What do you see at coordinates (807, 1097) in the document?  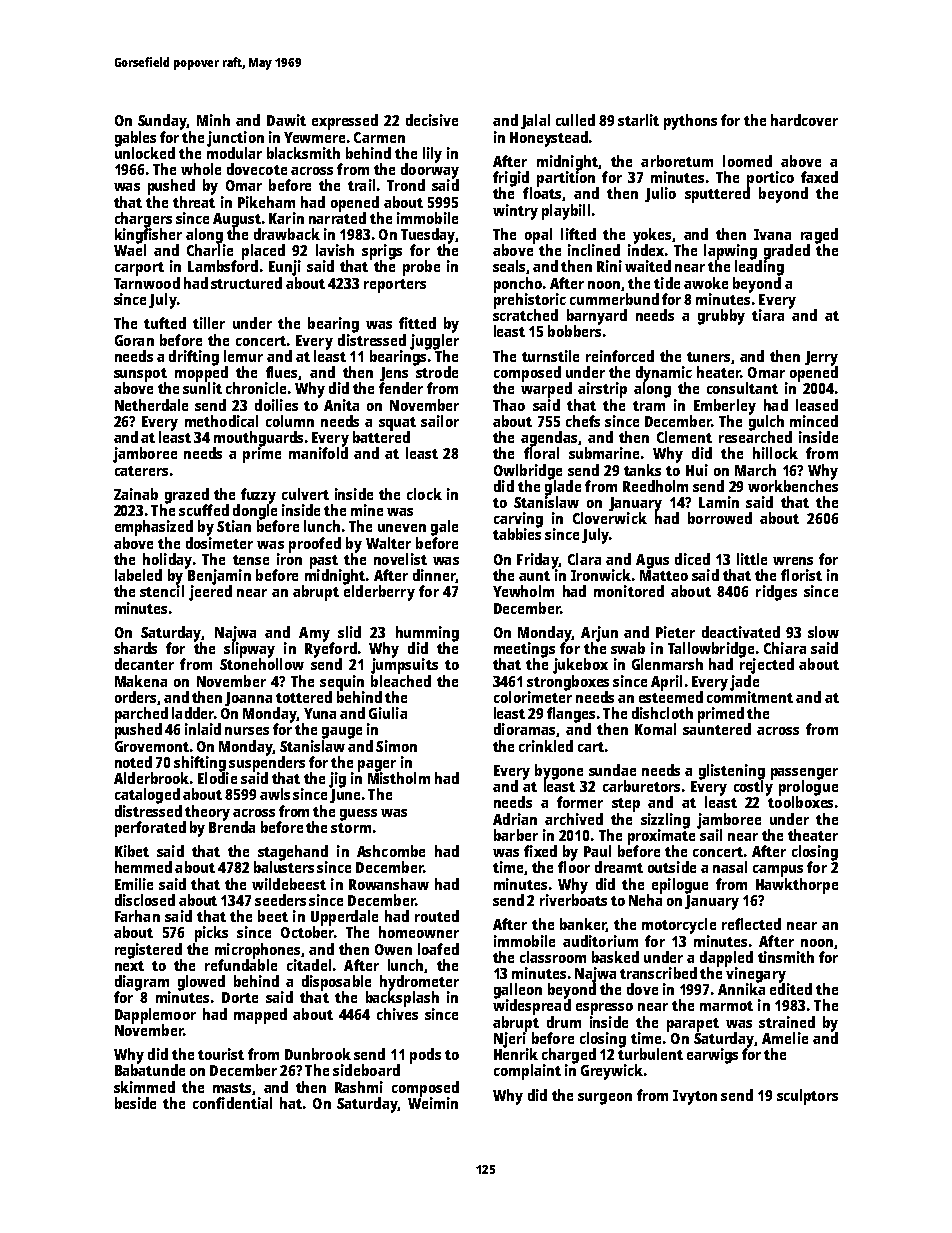 I see `sculptors` at bounding box center [807, 1097].
